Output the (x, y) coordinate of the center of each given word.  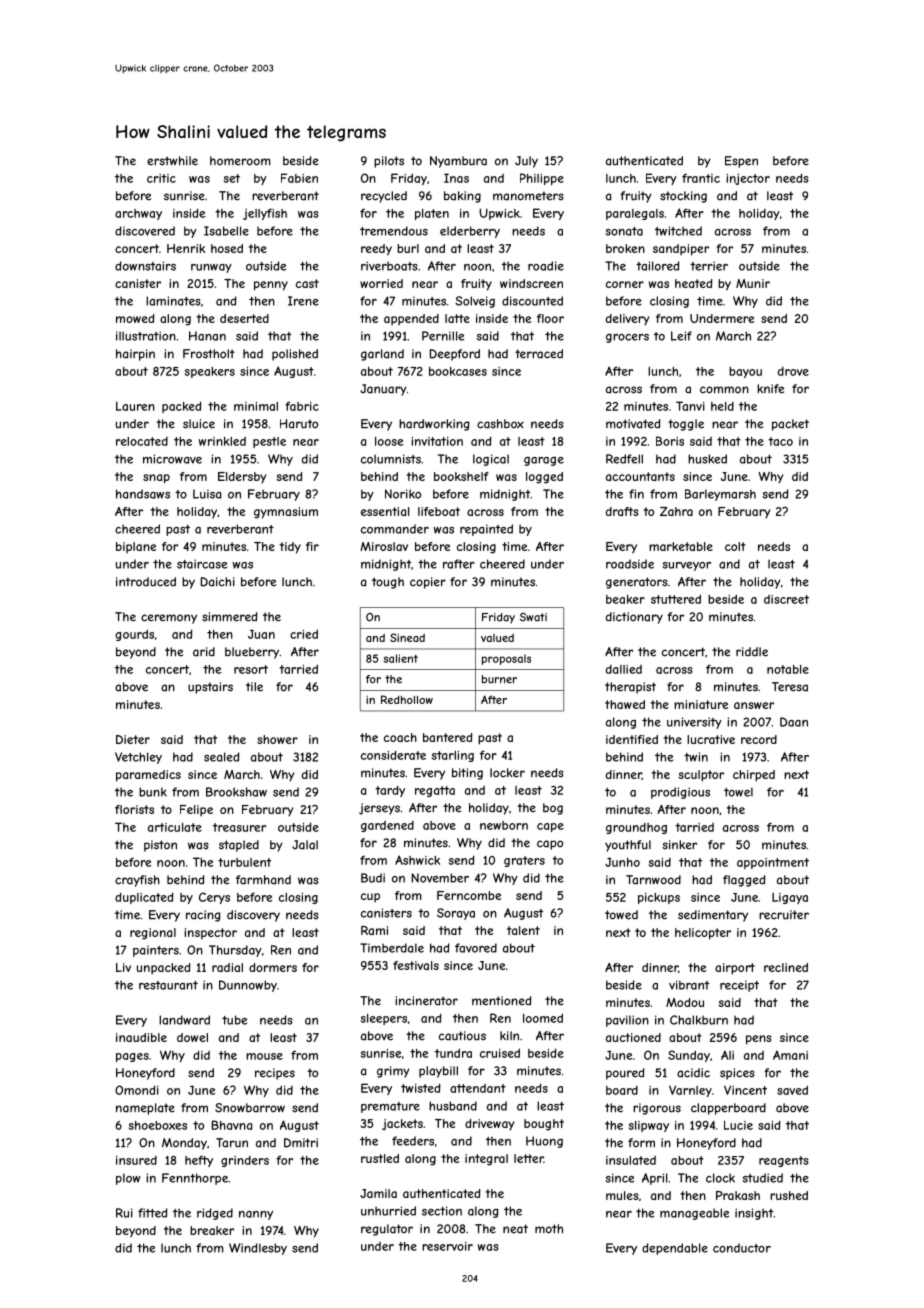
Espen (741, 162)
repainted (486, 530)
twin (696, 757)
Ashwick (417, 860)
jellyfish (265, 214)
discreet (786, 599)
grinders (245, 1161)
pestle (269, 442)
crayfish (137, 881)
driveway (489, 1125)
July (526, 162)
